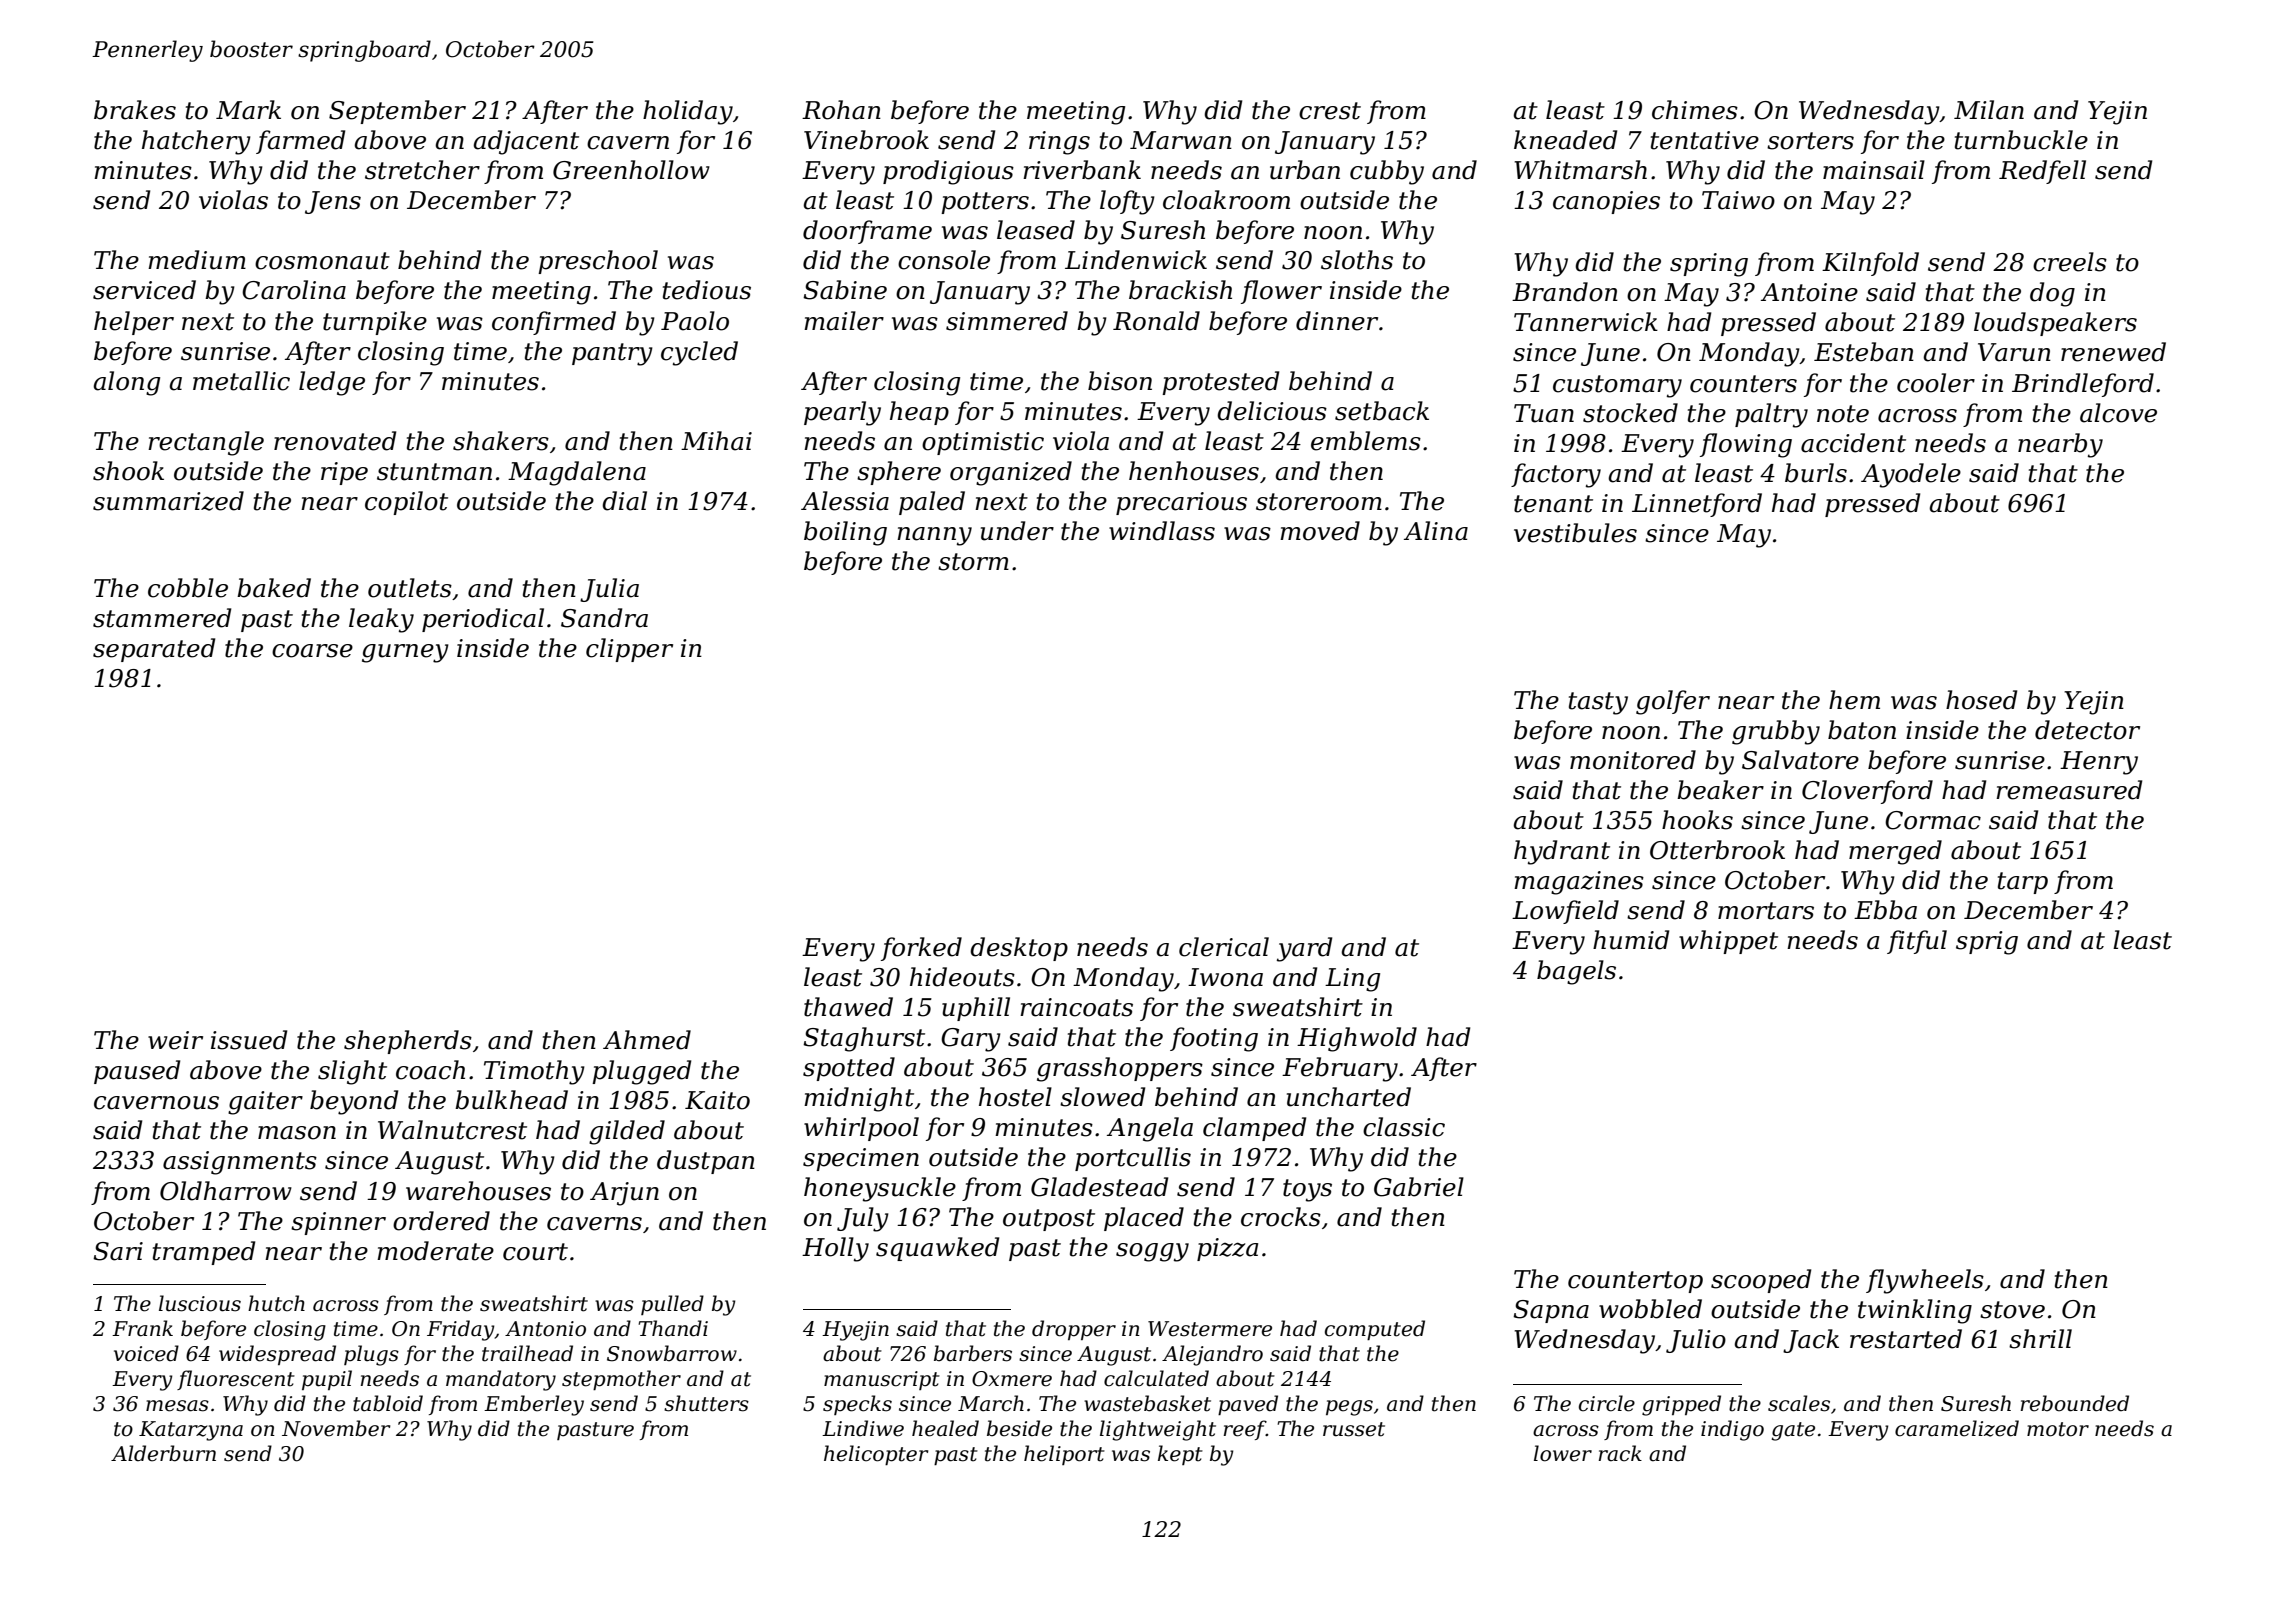  Describe the element at coordinates (188, 588) in the screenshot. I see `cobble` at that location.
